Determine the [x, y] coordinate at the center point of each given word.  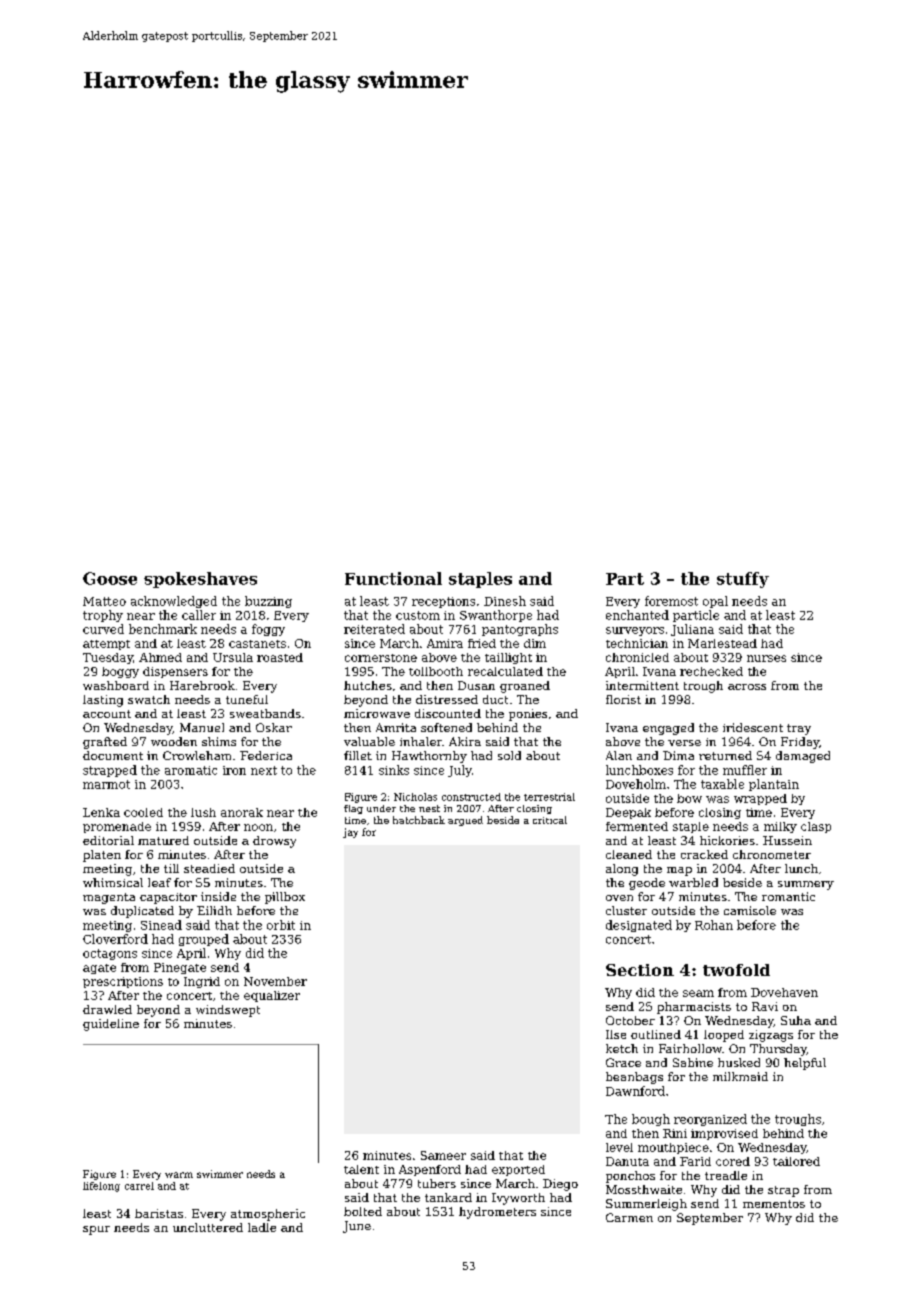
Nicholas [415, 797]
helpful [805, 1064]
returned [725, 755]
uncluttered [208, 1227]
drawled [107, 1009]
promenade [117, 827]
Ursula [233, 657]
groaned [525, 687]
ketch [622, 1048]
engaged [668, 729]
